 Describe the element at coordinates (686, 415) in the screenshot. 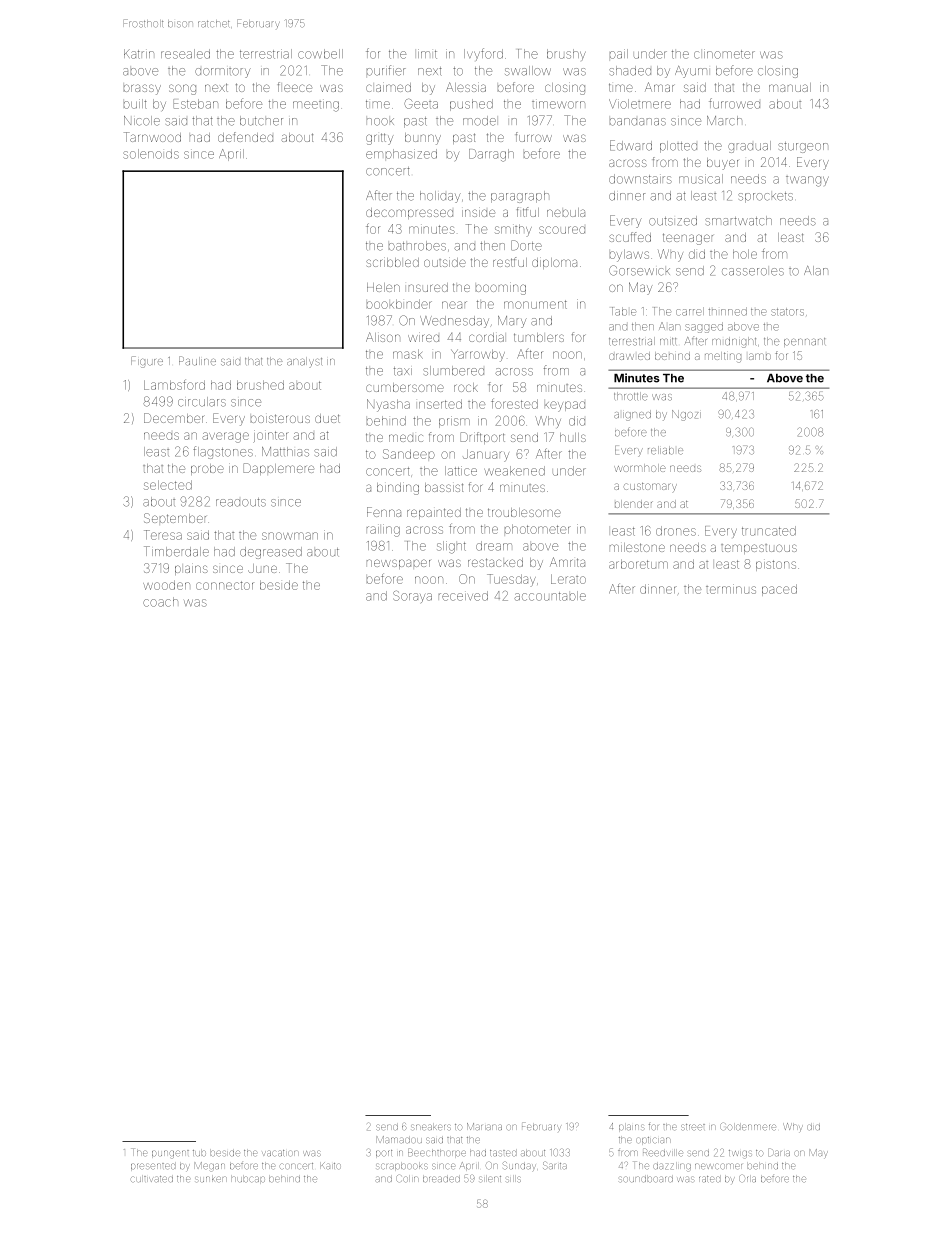

I see `Ngozi` at that location.
